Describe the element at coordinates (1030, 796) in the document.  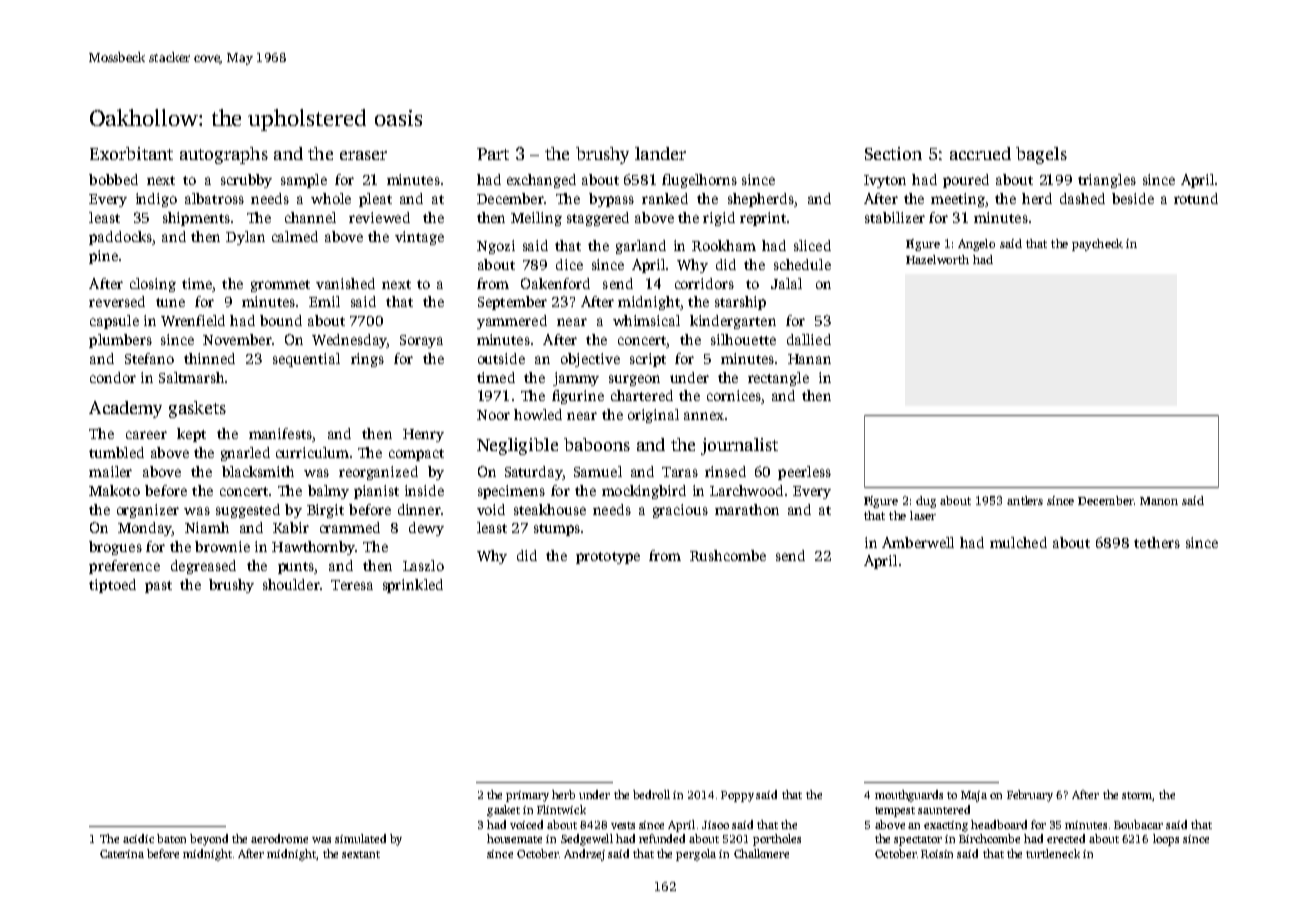
I see `February` at that location.
